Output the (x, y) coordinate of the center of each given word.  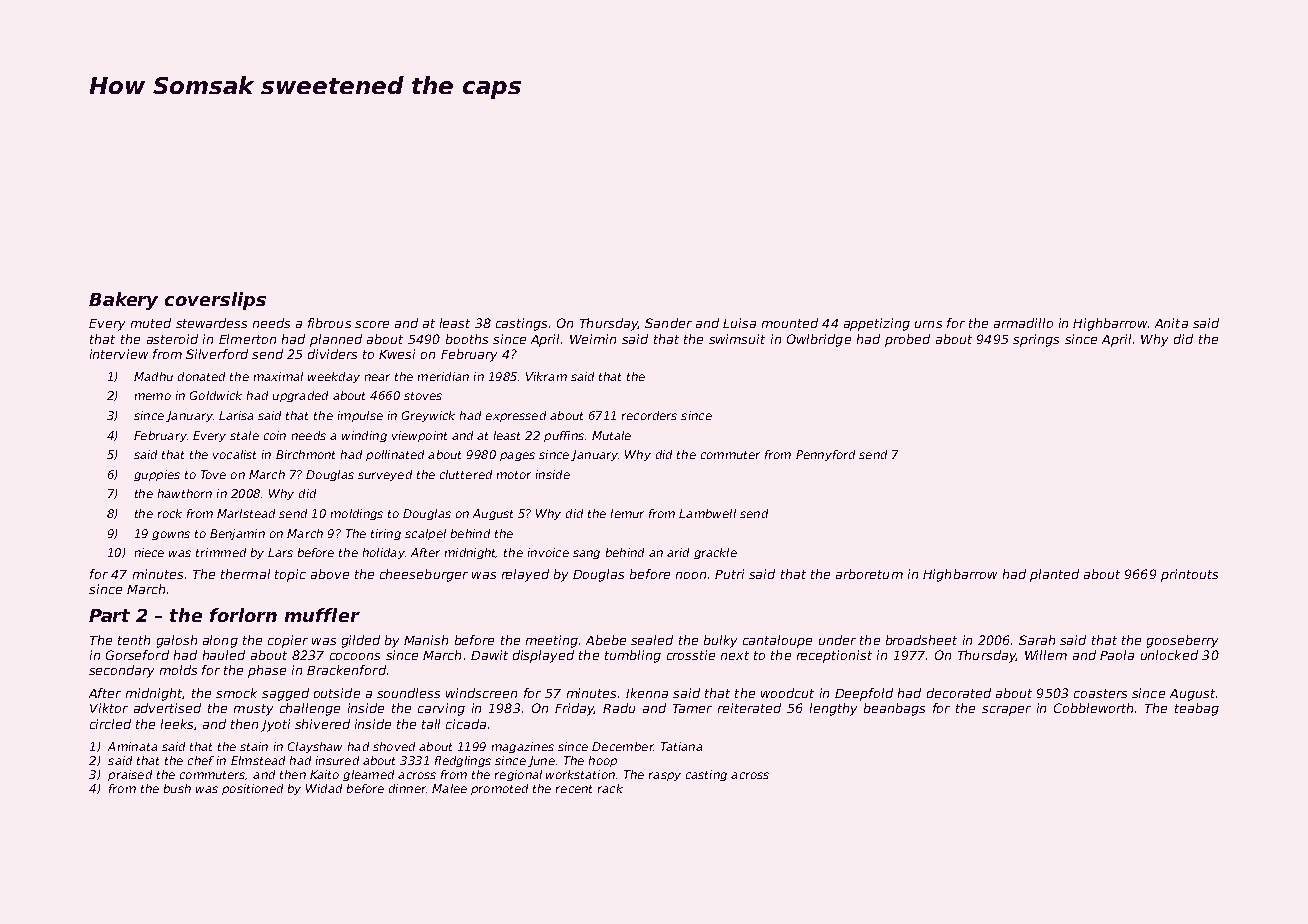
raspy (665, 776)
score (372, 324)
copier (288, 641)
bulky (720, 641)
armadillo (1023, 323)
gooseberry (1182, 641)
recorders (649, 415)
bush (177, 788)
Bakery (123, 301)
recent (574, 789)
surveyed (385, 475)
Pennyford (825, 455)
